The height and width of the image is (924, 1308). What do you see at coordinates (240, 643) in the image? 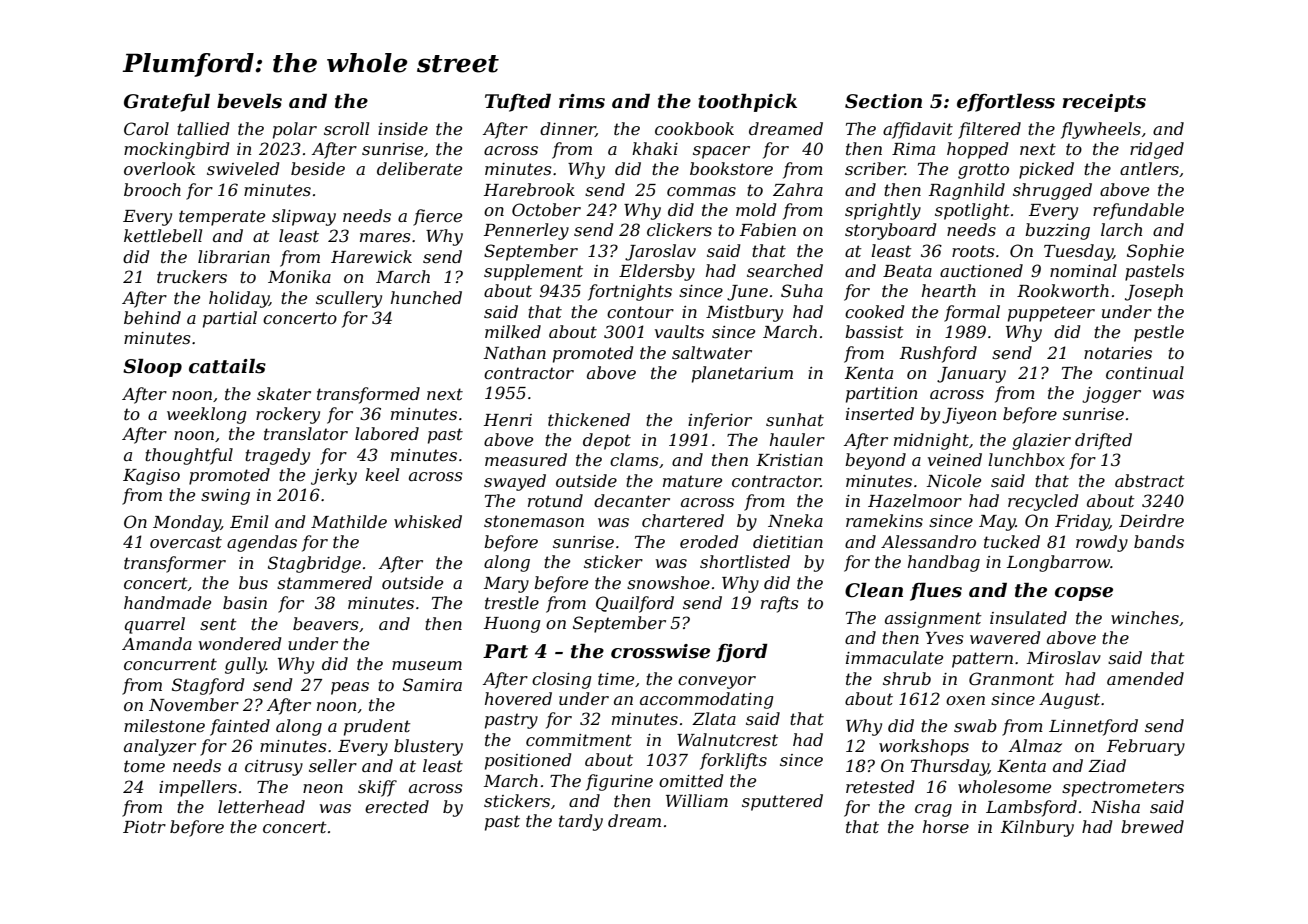
I see `wondered` at bounding box center [240, 643].
